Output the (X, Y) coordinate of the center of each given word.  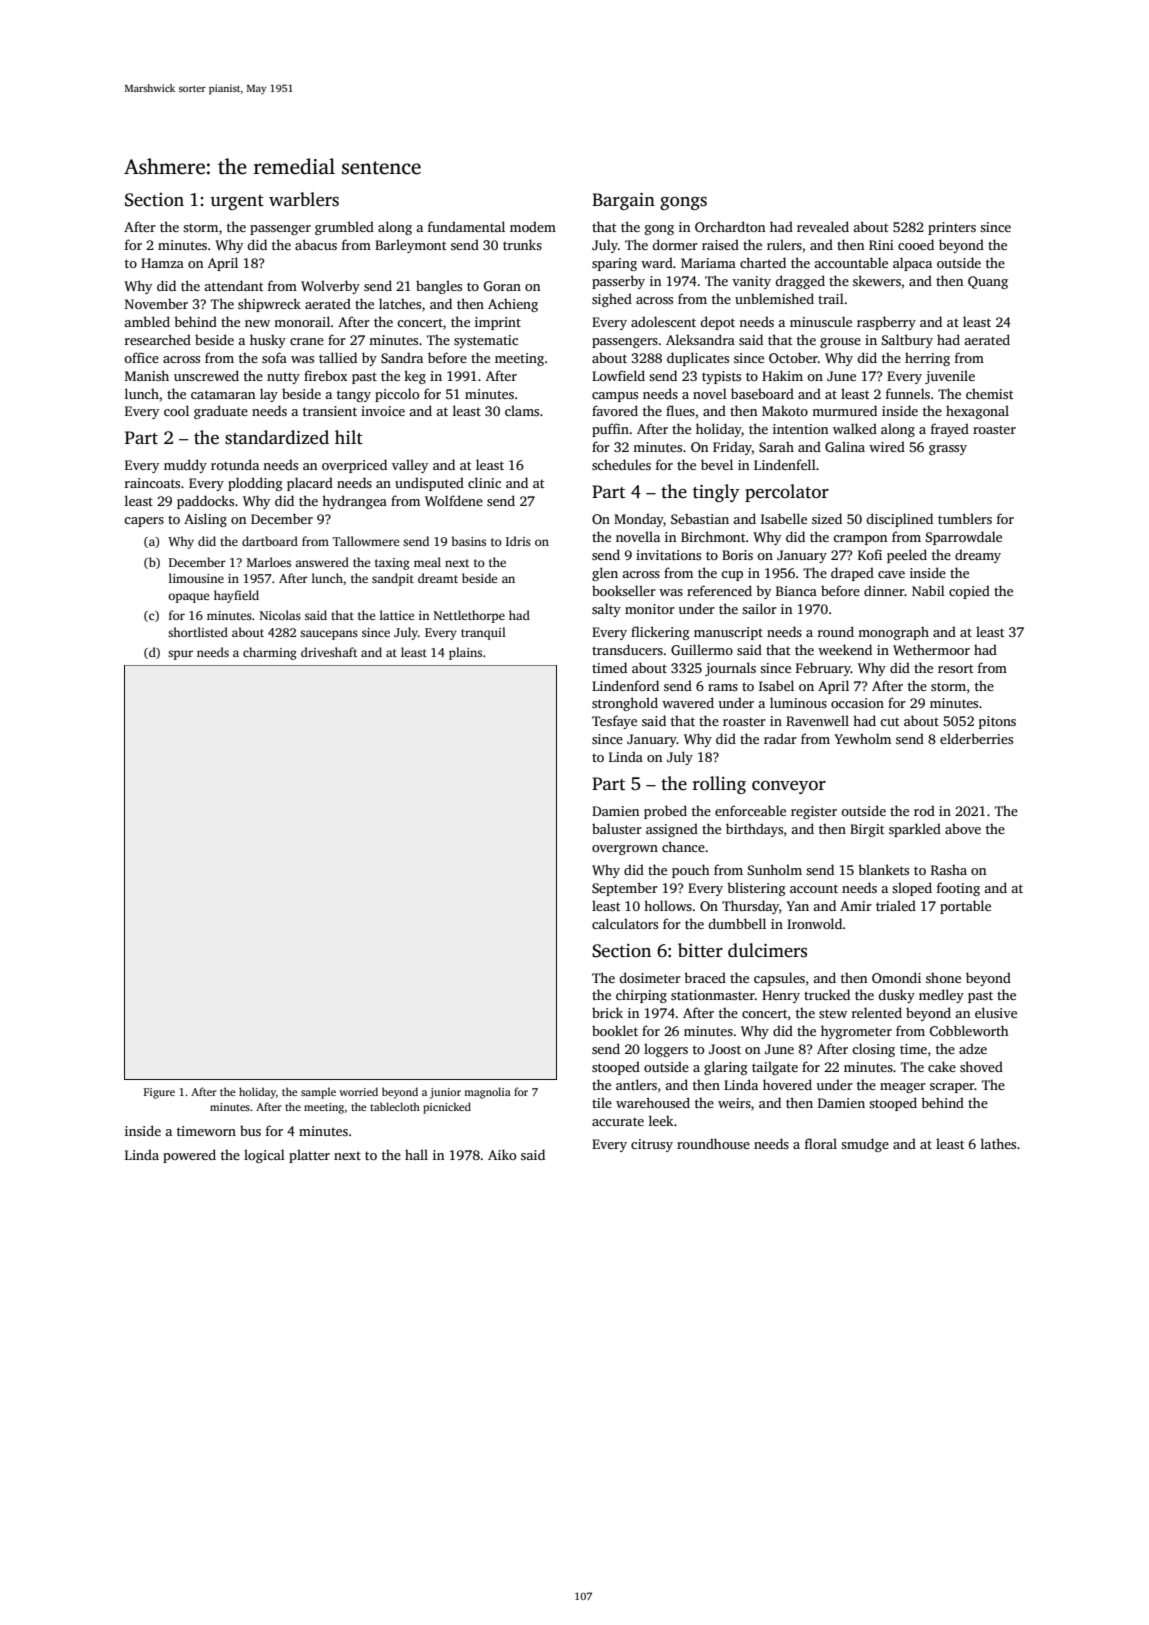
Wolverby (330, 287)
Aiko (502, 1154)
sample (318, 1093)
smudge (865, 1145)
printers (952, 228)
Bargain (623, 201)
